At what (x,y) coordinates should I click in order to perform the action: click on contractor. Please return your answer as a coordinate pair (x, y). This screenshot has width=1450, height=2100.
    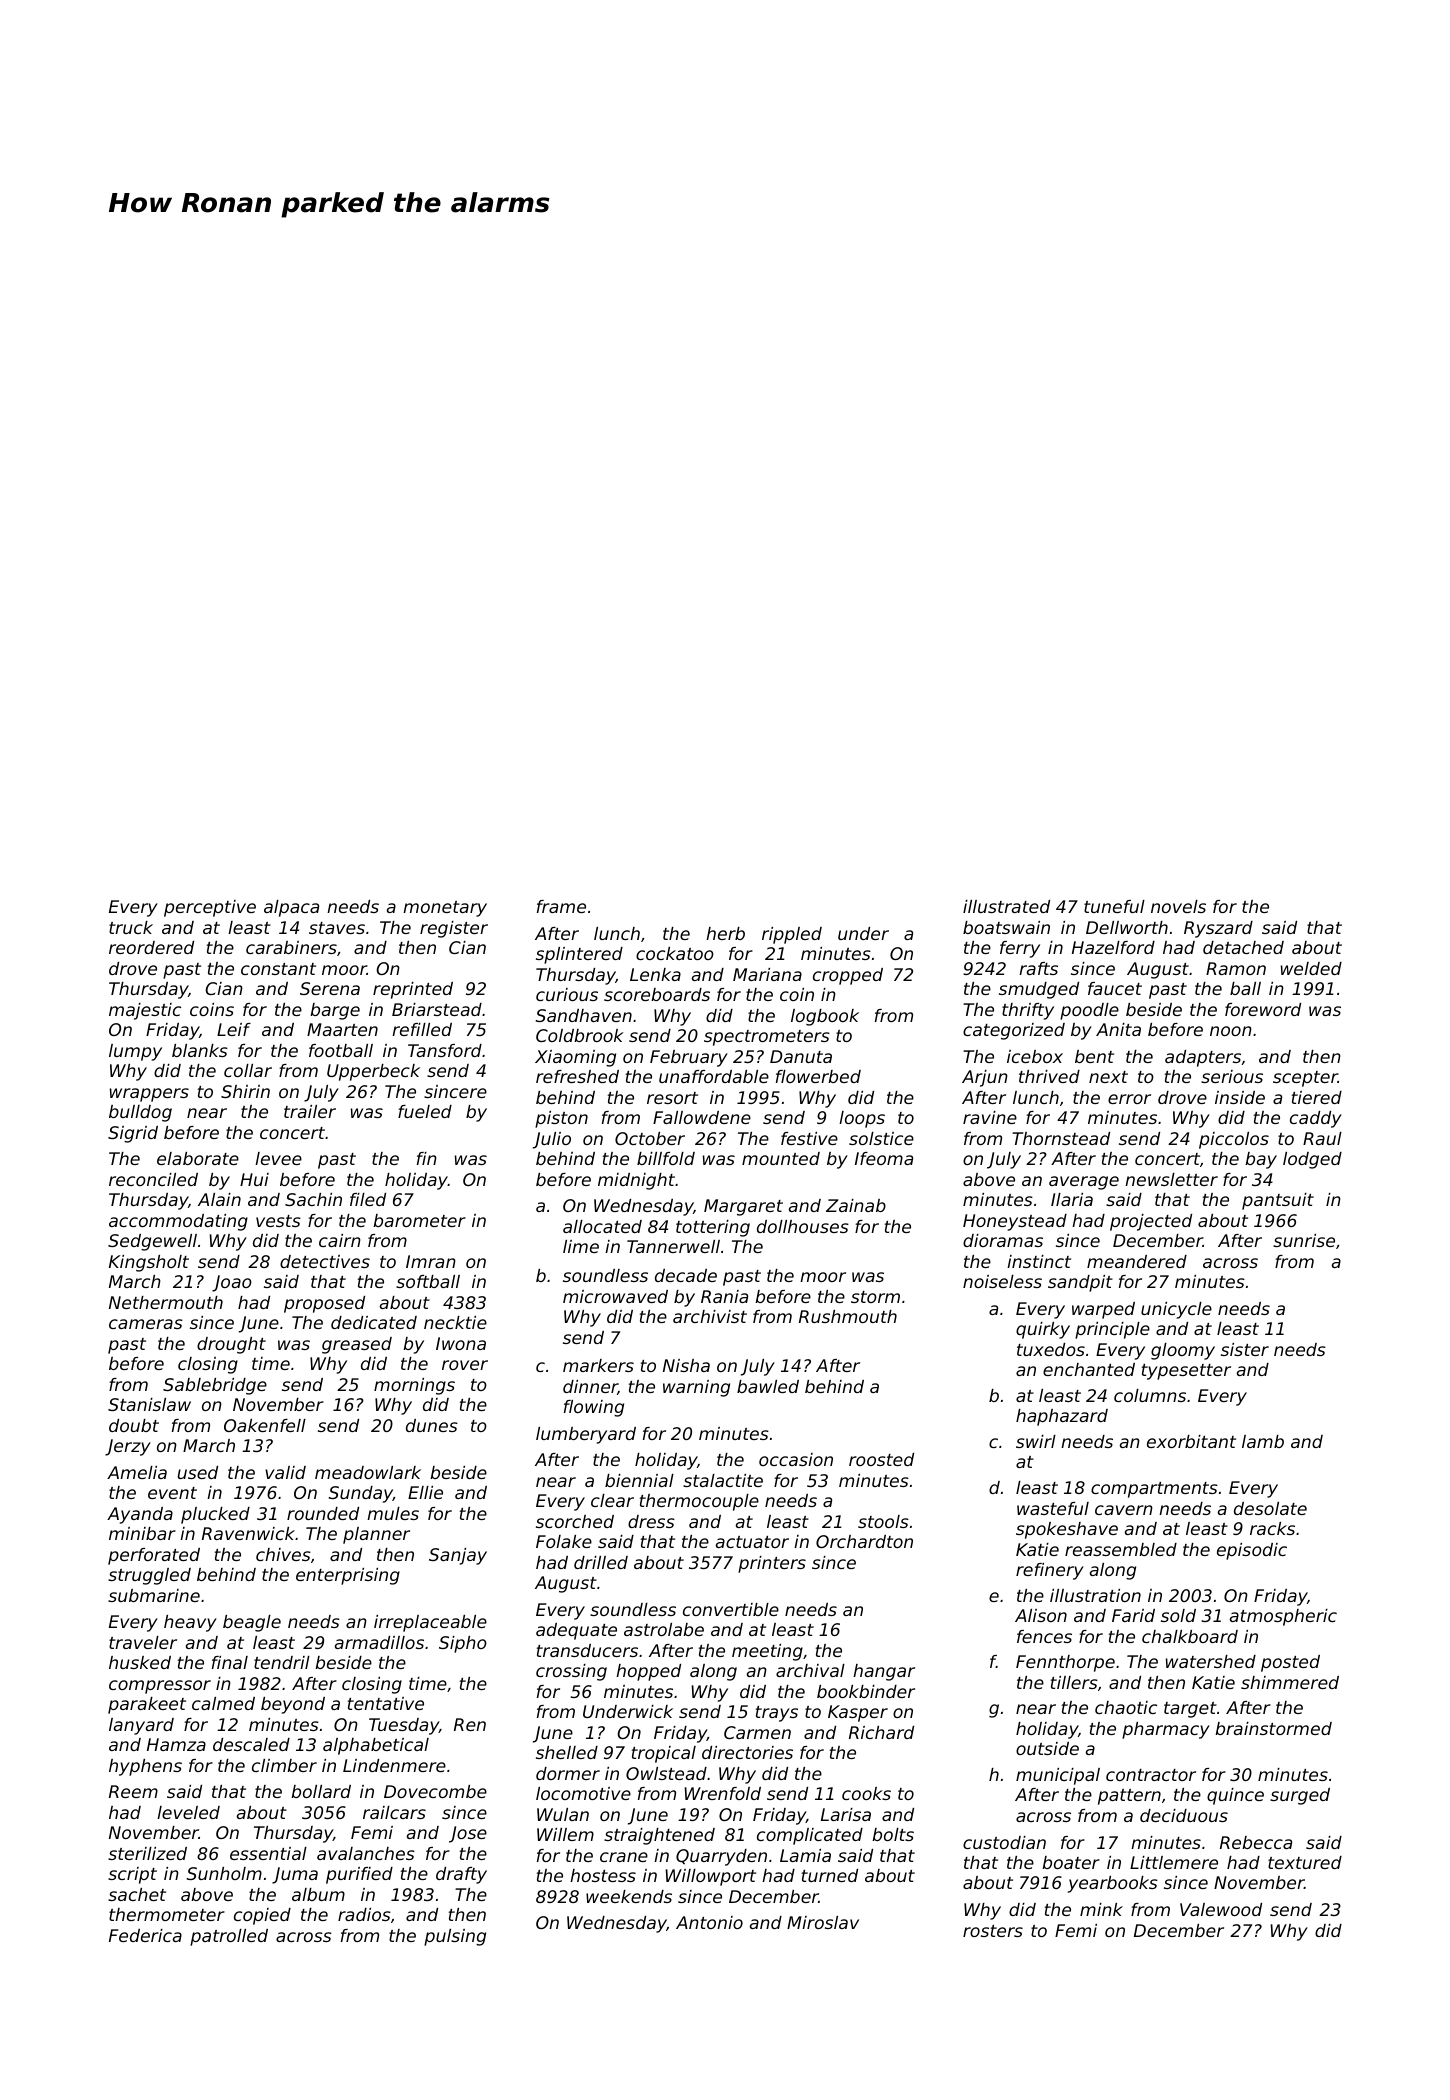
    Looking at the image, I should click on (1151, 1775).
